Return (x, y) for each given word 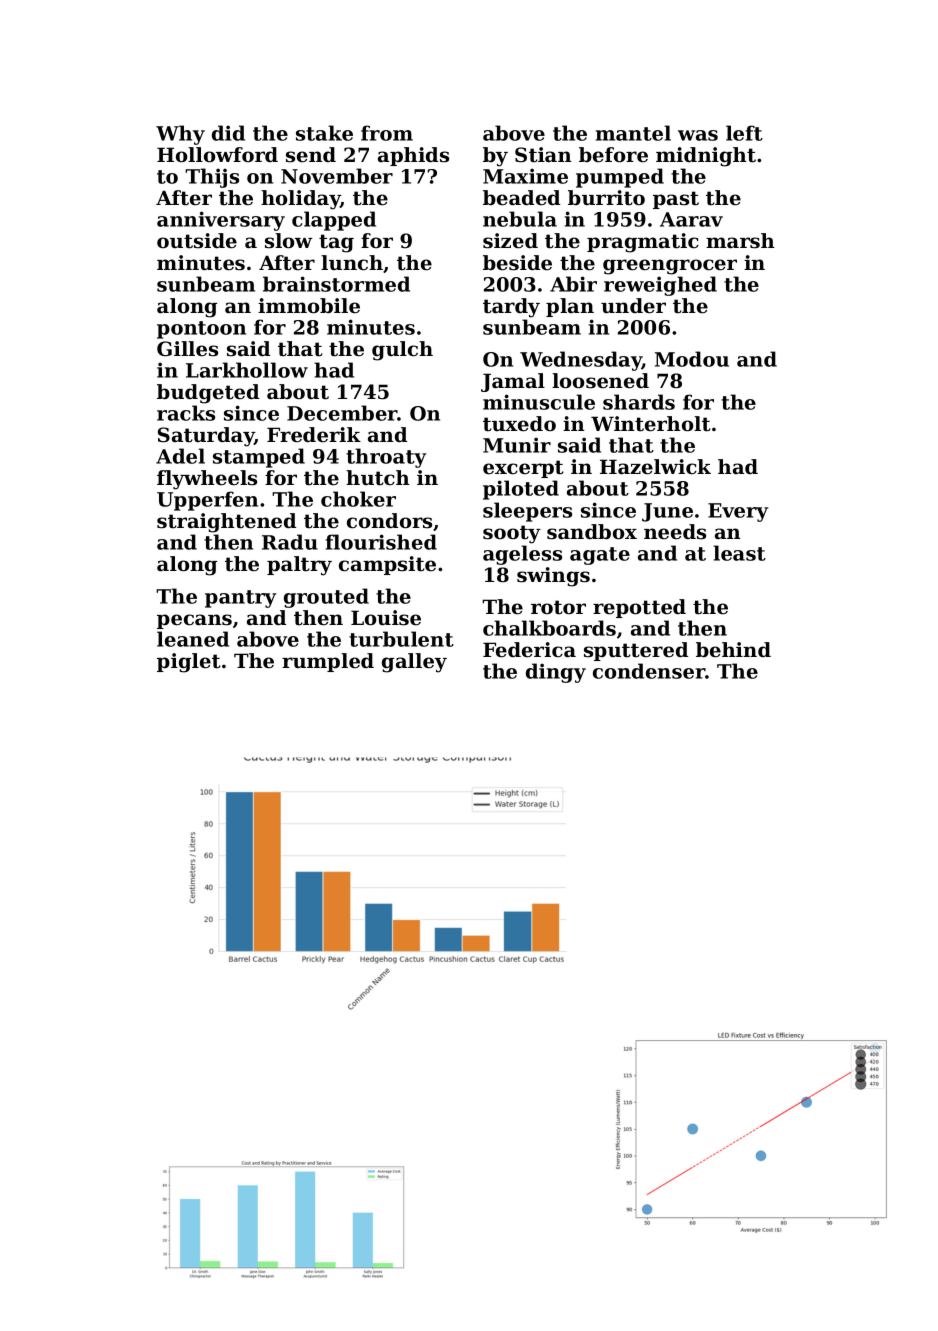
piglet (189, 663)
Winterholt (651, 424)
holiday (300, 200)
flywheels (207, 480)
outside (197, 241)
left (744, 133)
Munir (517, 445)
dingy (556, 673)
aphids (413, 156)
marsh (740, 241)
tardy (511, 308)
